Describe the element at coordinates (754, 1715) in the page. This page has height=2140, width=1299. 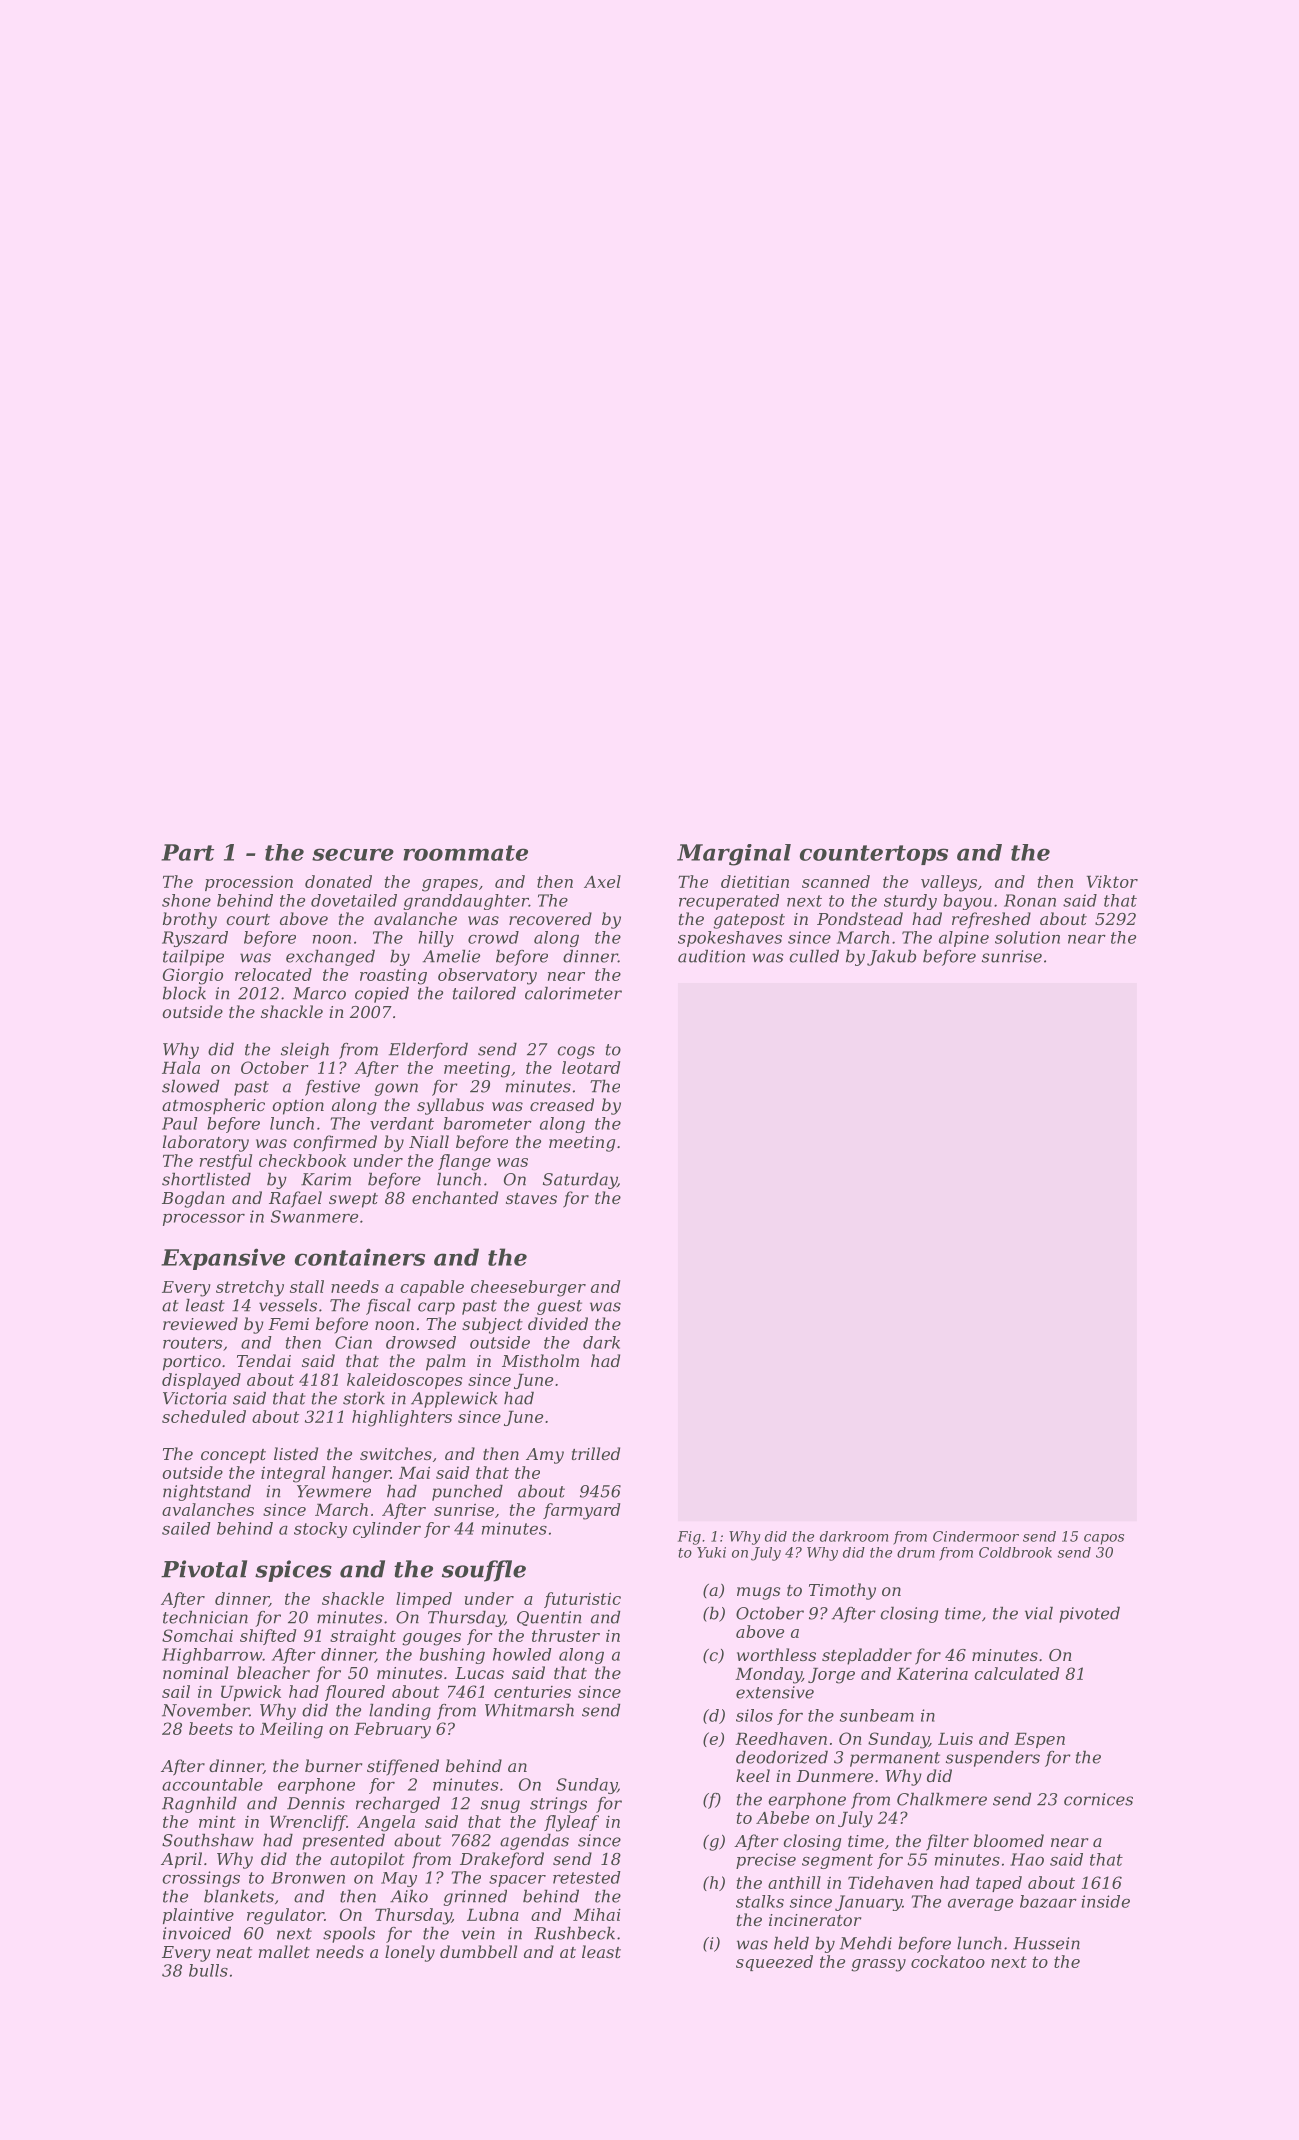
I see `silos` at that location.
